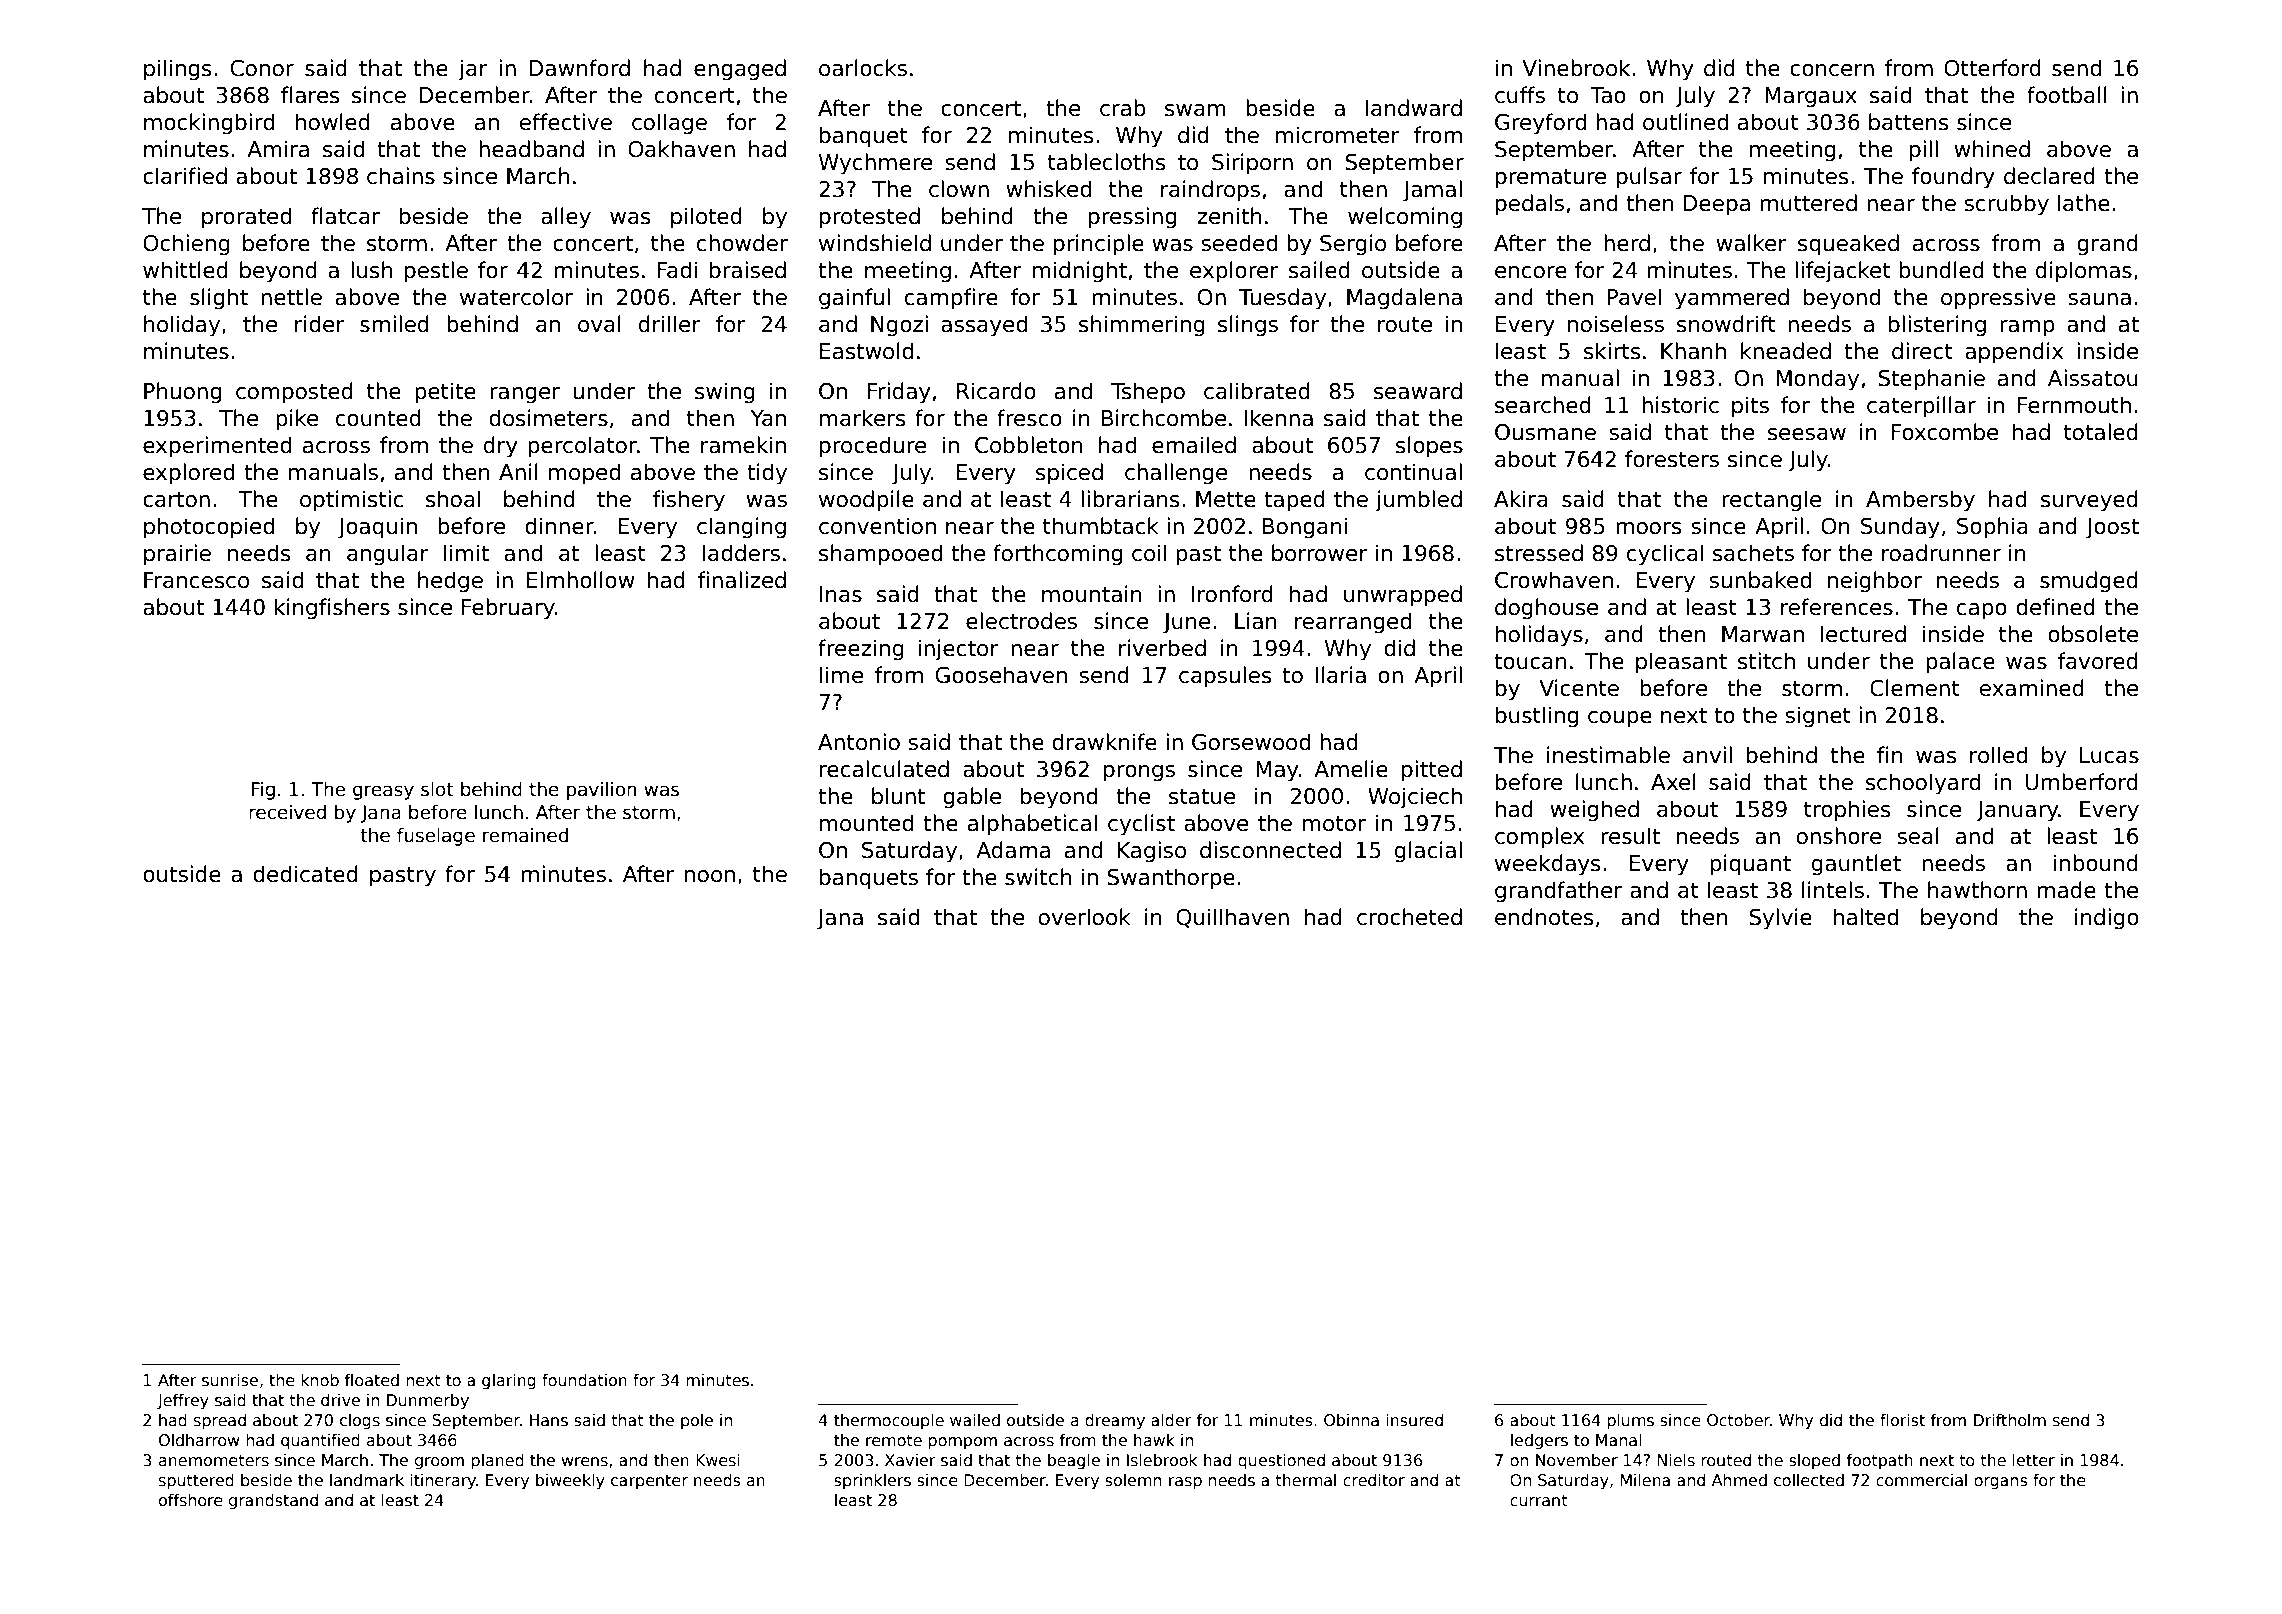  Describe the element at coordinates (2107, 919) in the image. I see `indigo` at that location.
